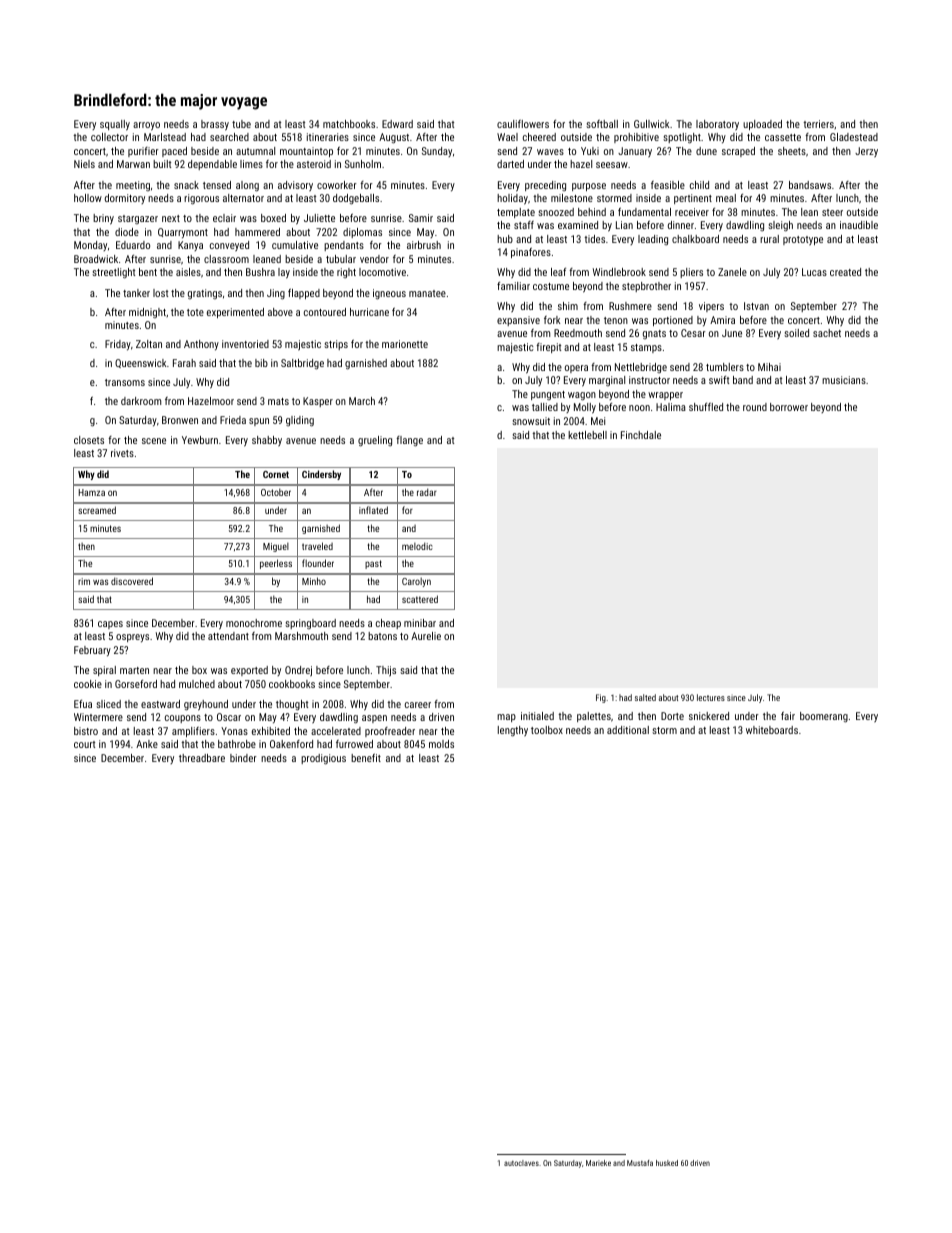  I want to click on Aurelie, so click(426, 636).
